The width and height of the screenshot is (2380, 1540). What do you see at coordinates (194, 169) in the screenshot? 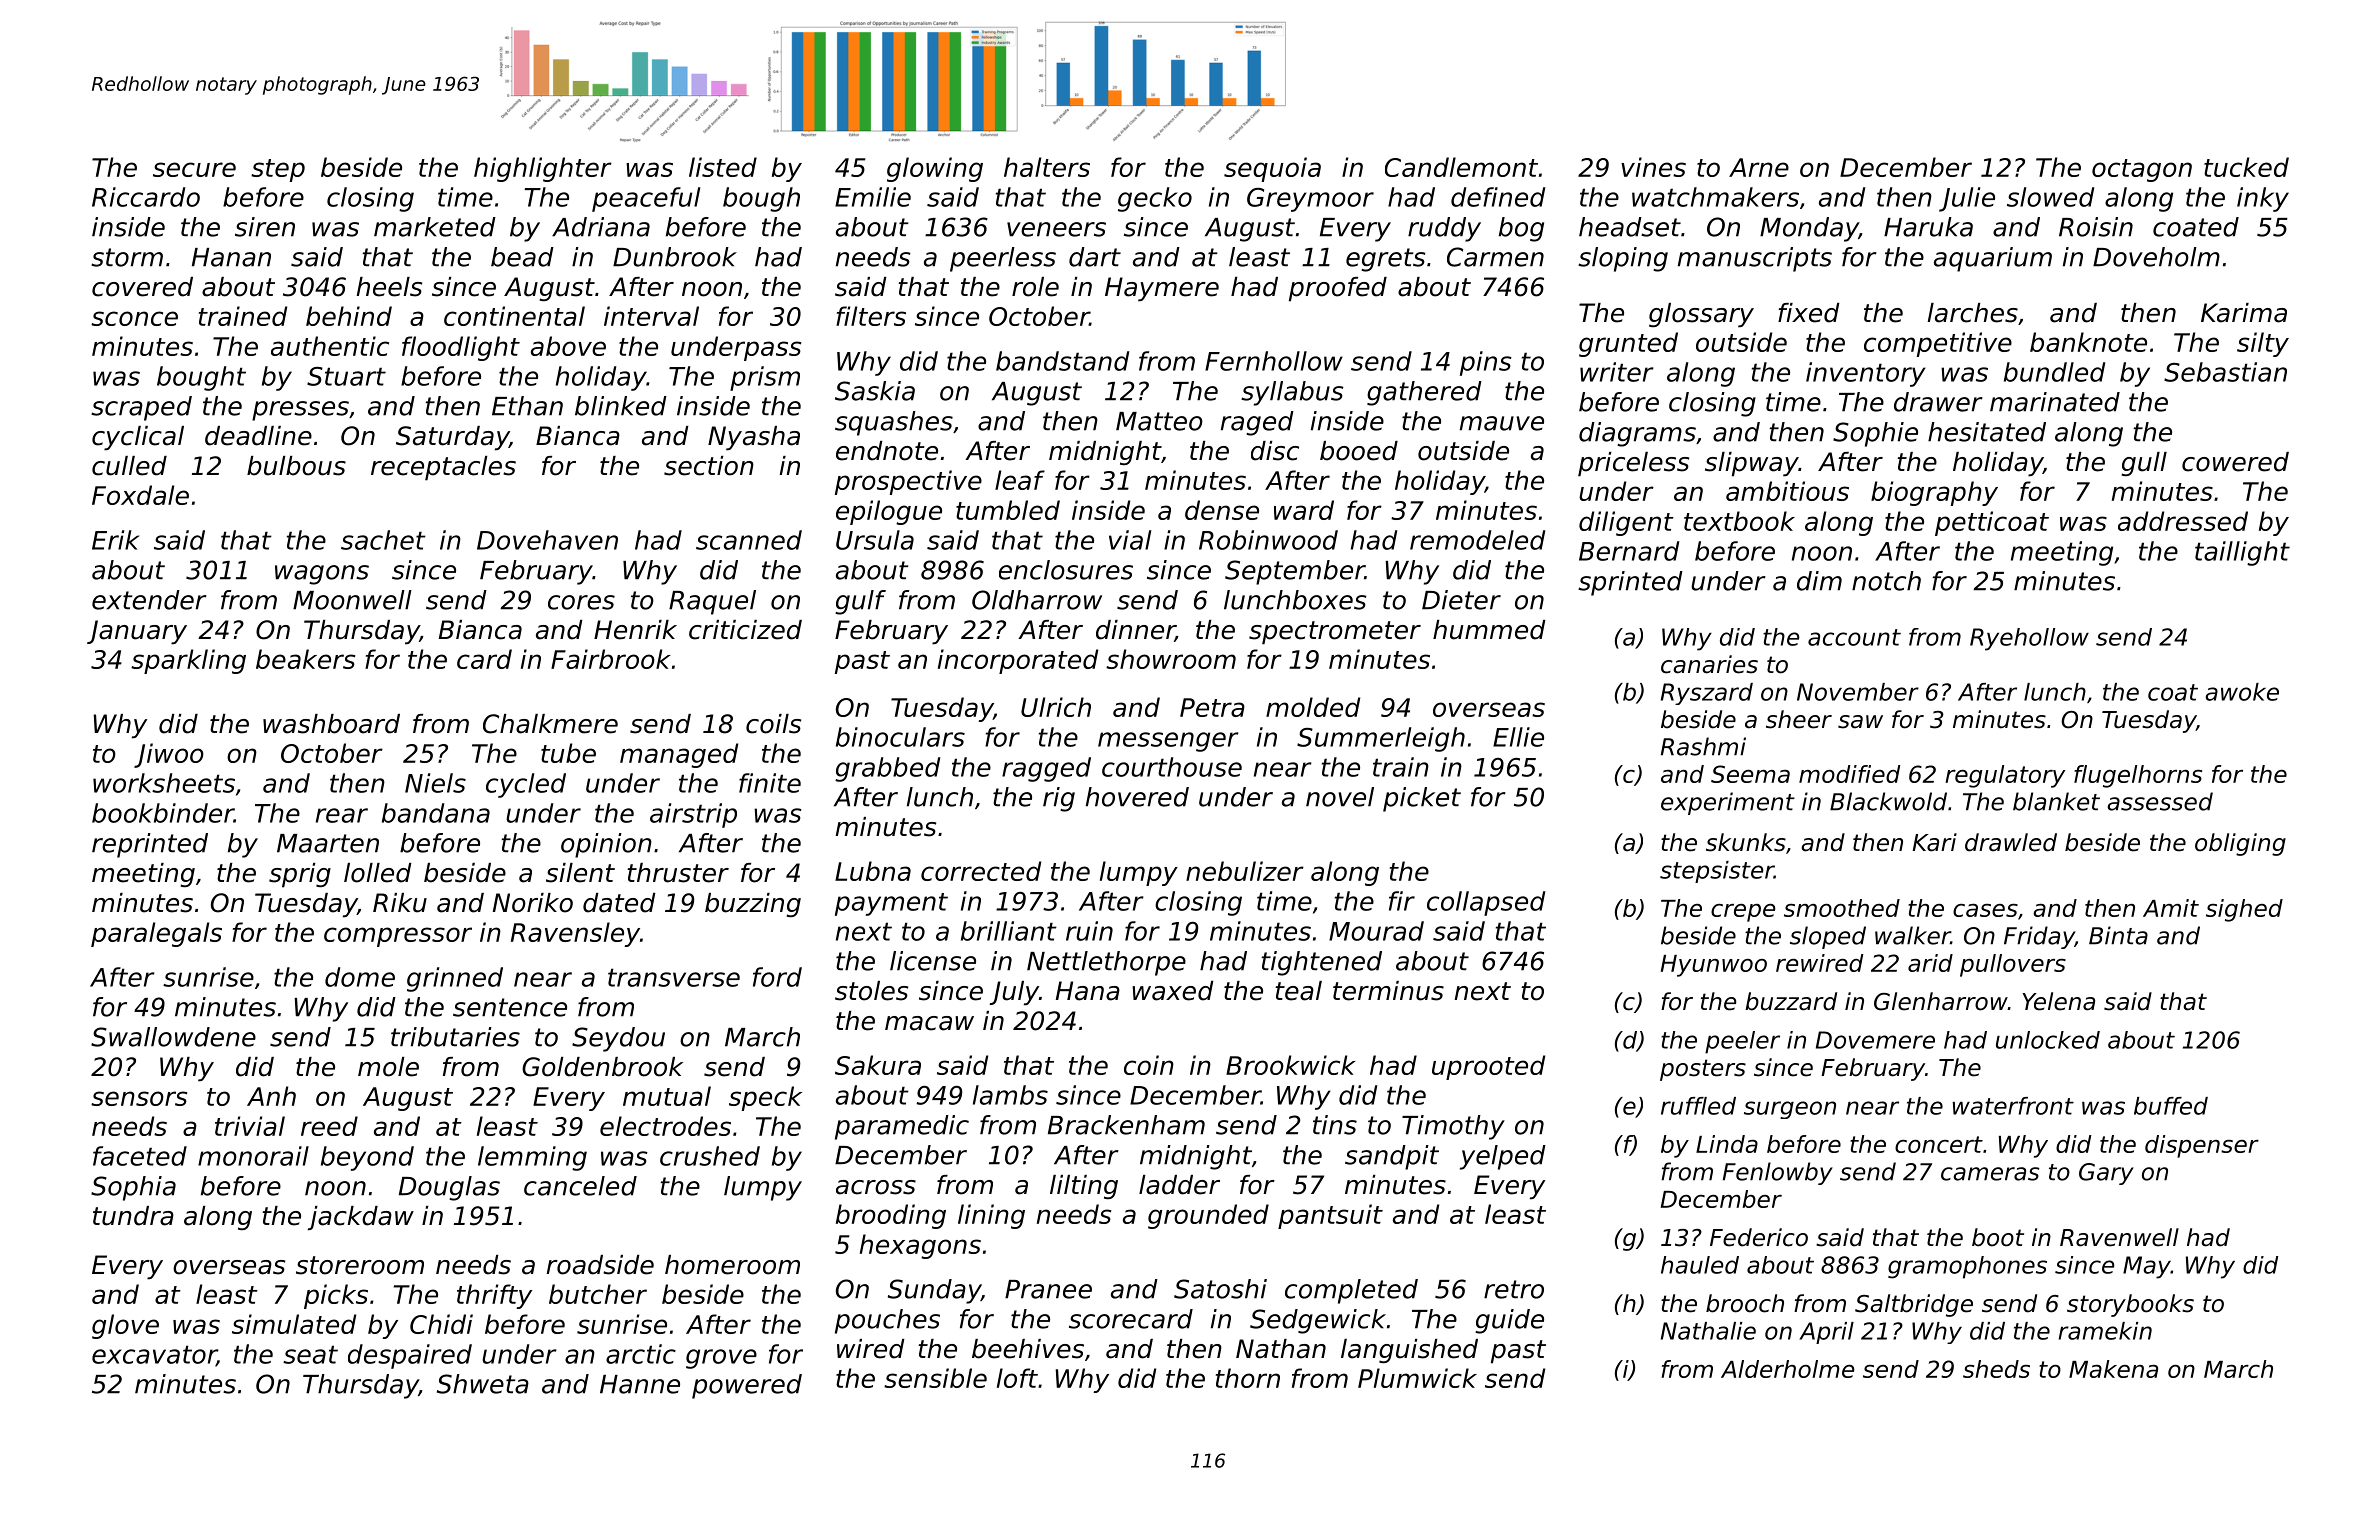
I see `secure` at bounding box center [194, 169].
